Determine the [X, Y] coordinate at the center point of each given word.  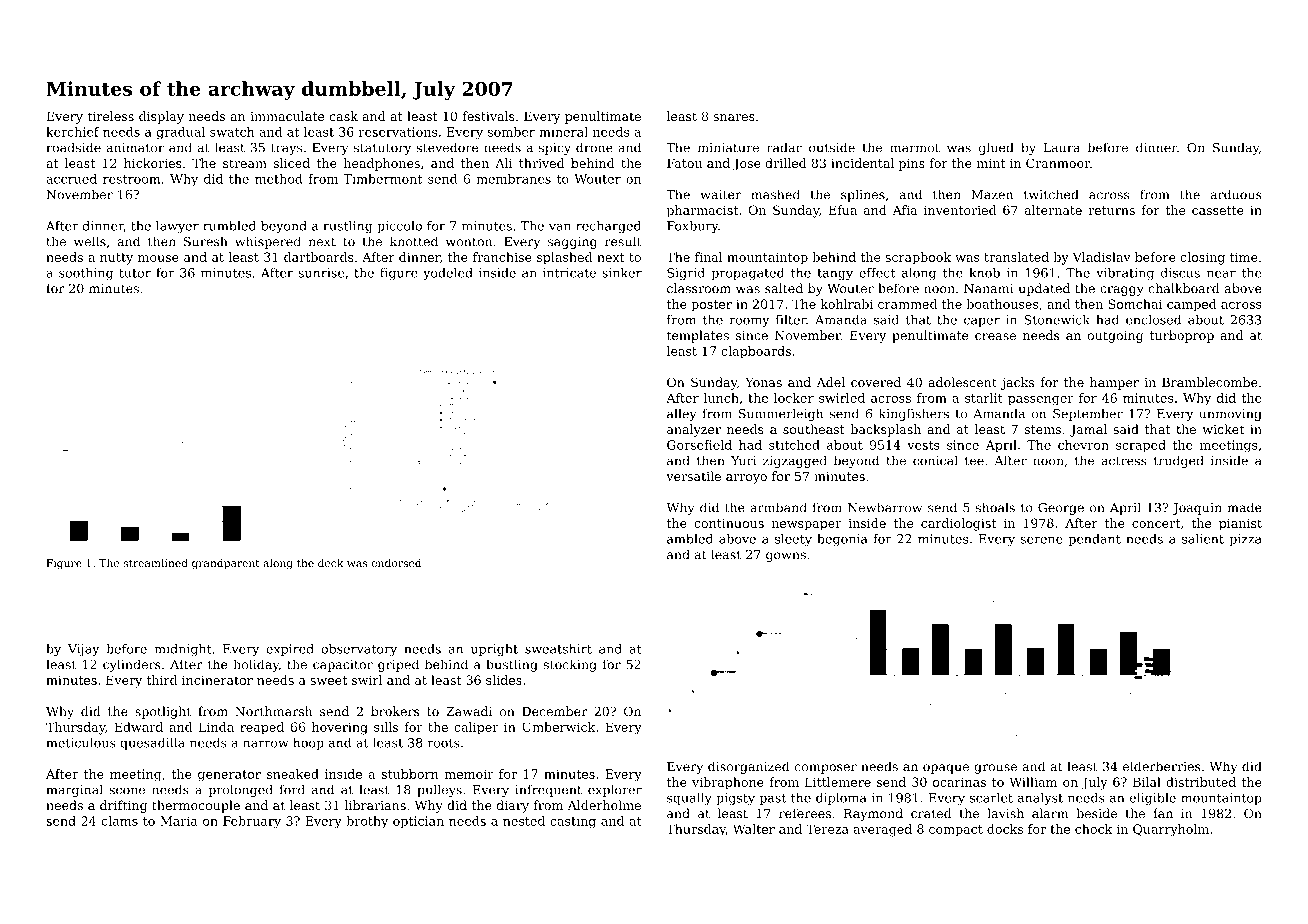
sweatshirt [558, 649]
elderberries [1162, 766]
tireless [110, 116]
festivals [489, 116]
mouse [158, 258]
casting [573, 822]
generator [229, 776]
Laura [1061, 148]
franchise [502, 257]
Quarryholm [1171, 830]
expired [290, 650]
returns [1111, 210]
